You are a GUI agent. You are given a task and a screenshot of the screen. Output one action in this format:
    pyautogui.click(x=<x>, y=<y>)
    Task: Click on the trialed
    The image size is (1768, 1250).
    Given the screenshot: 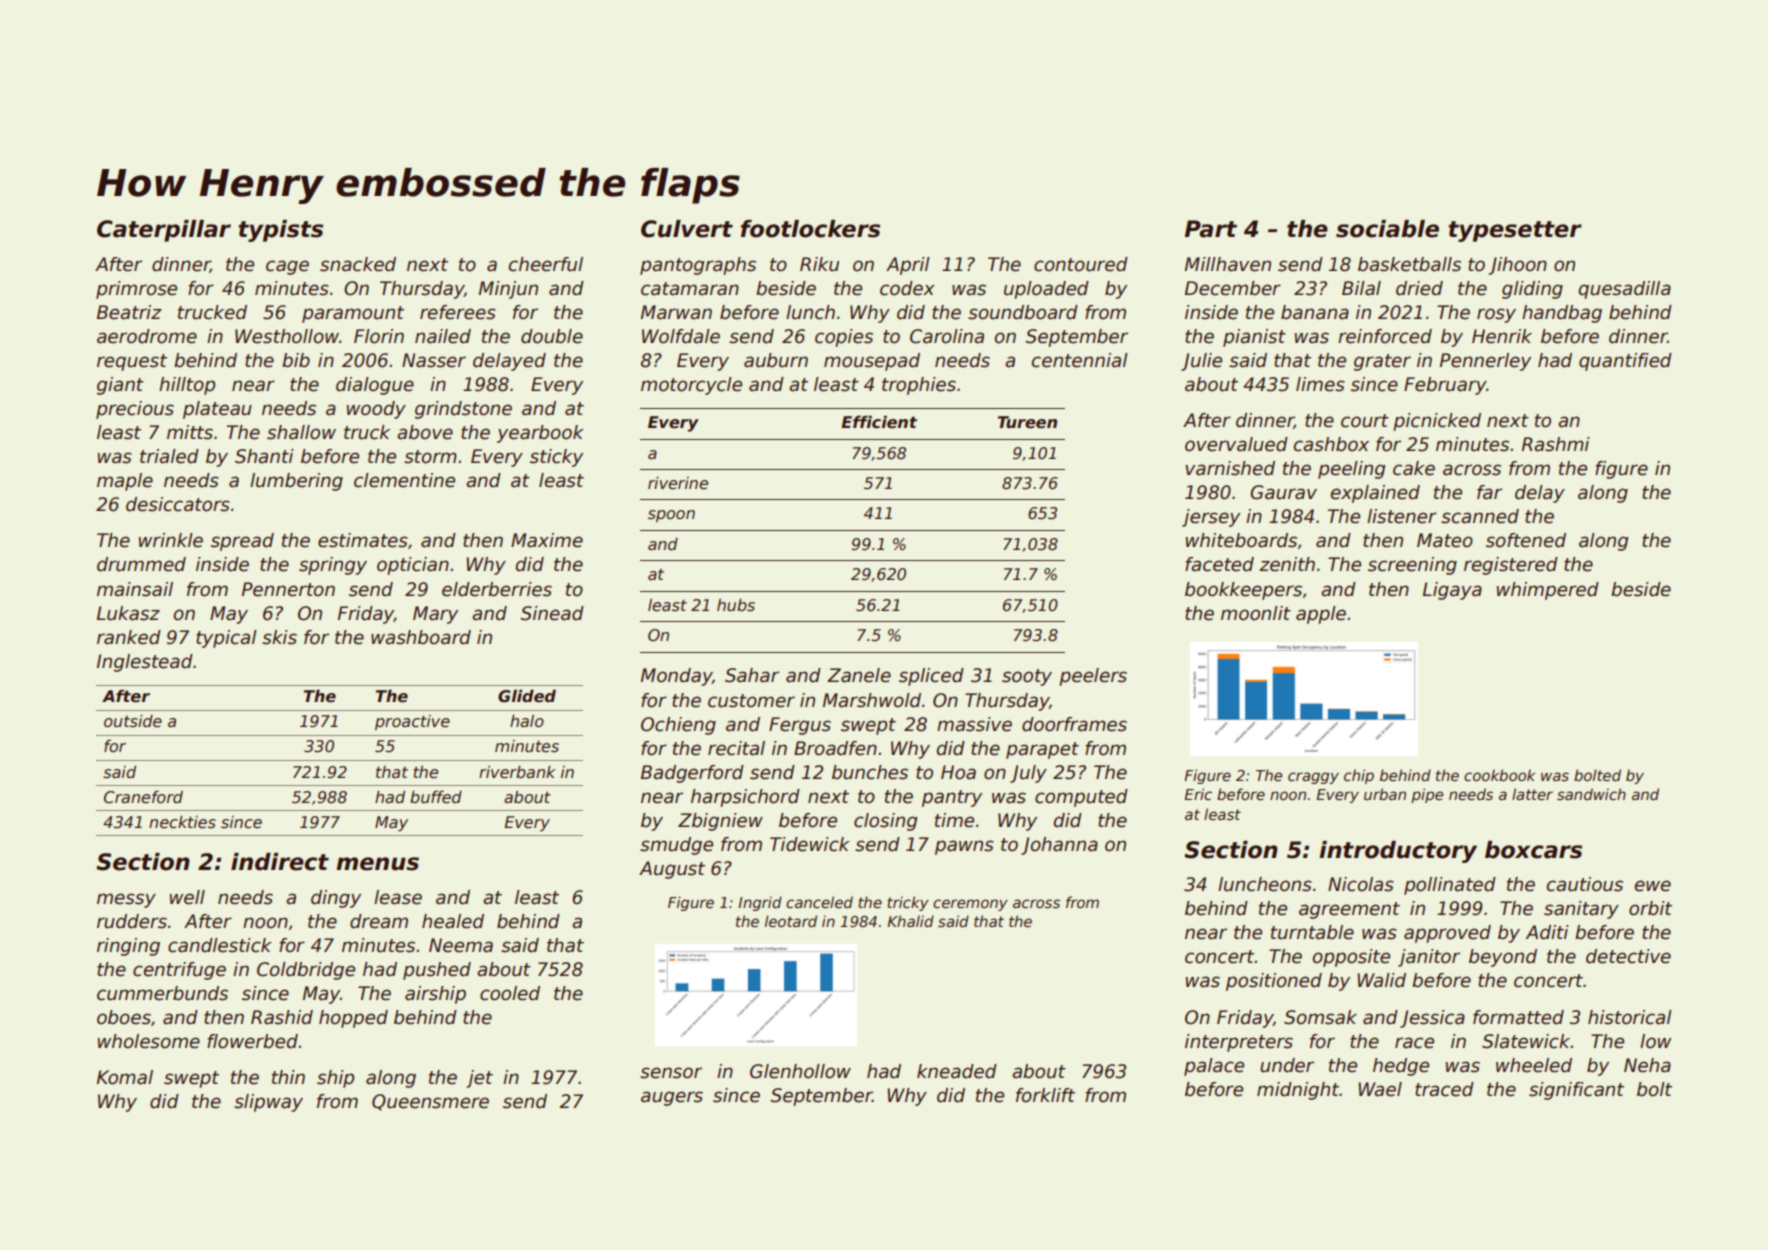 What is the action you would take?
    pyautogui.click(x=169, y=456)
